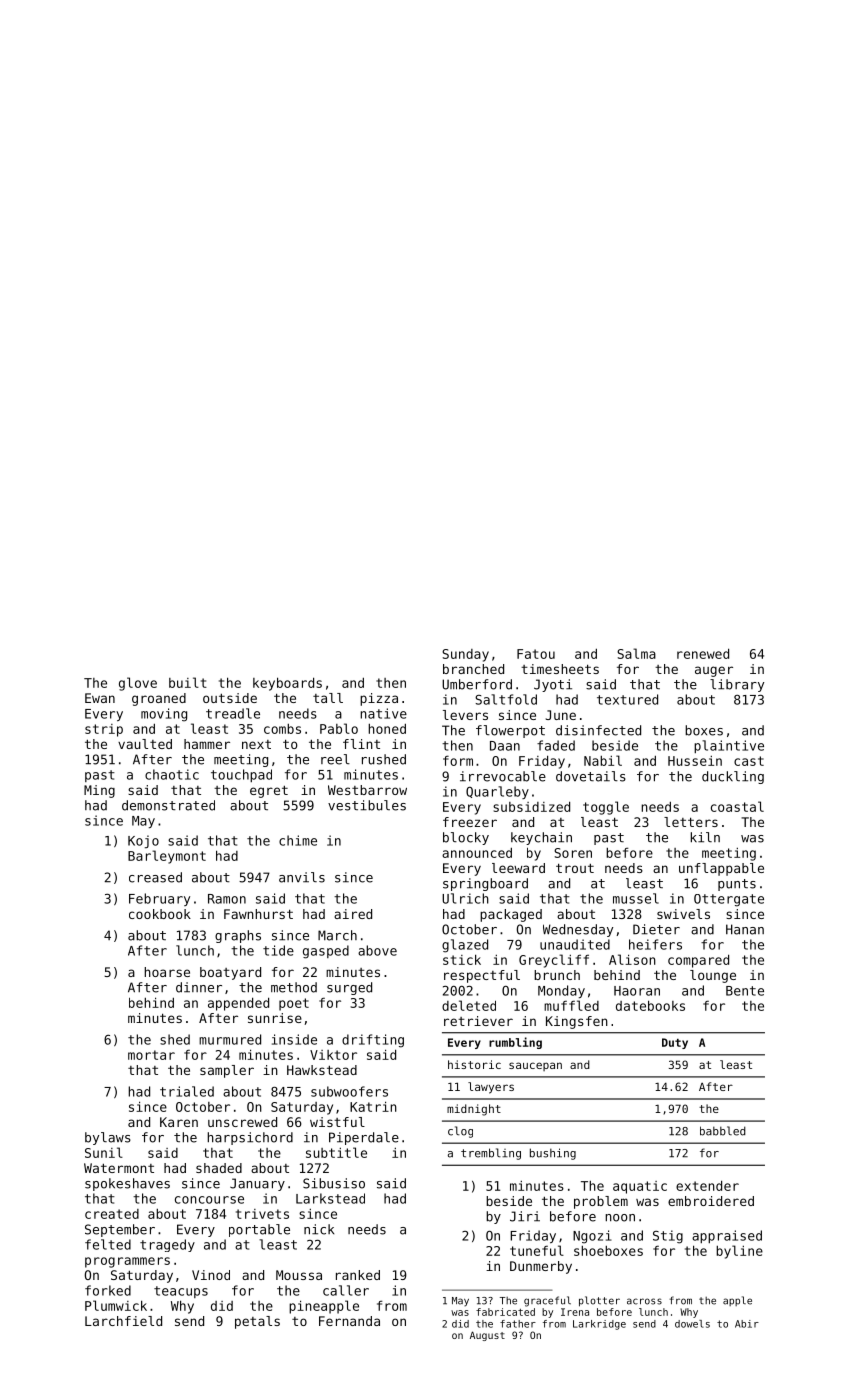 The width and height of the image is (849, 1400). What do you see at coordinates (138, 684) in the image?
I see `glove` at bounding box center [138, 684].
